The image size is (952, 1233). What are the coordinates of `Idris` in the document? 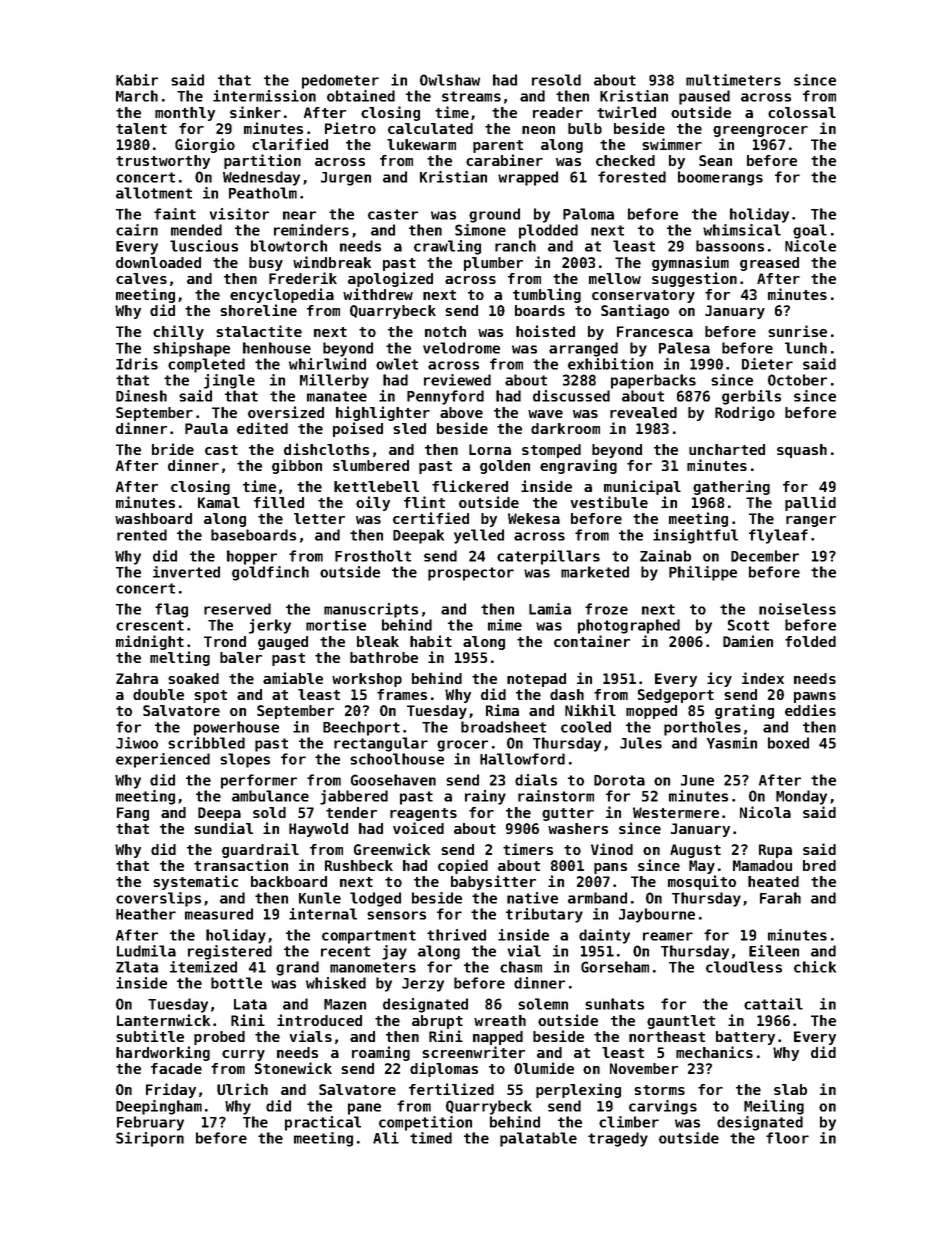 It's located at (137, 364).
